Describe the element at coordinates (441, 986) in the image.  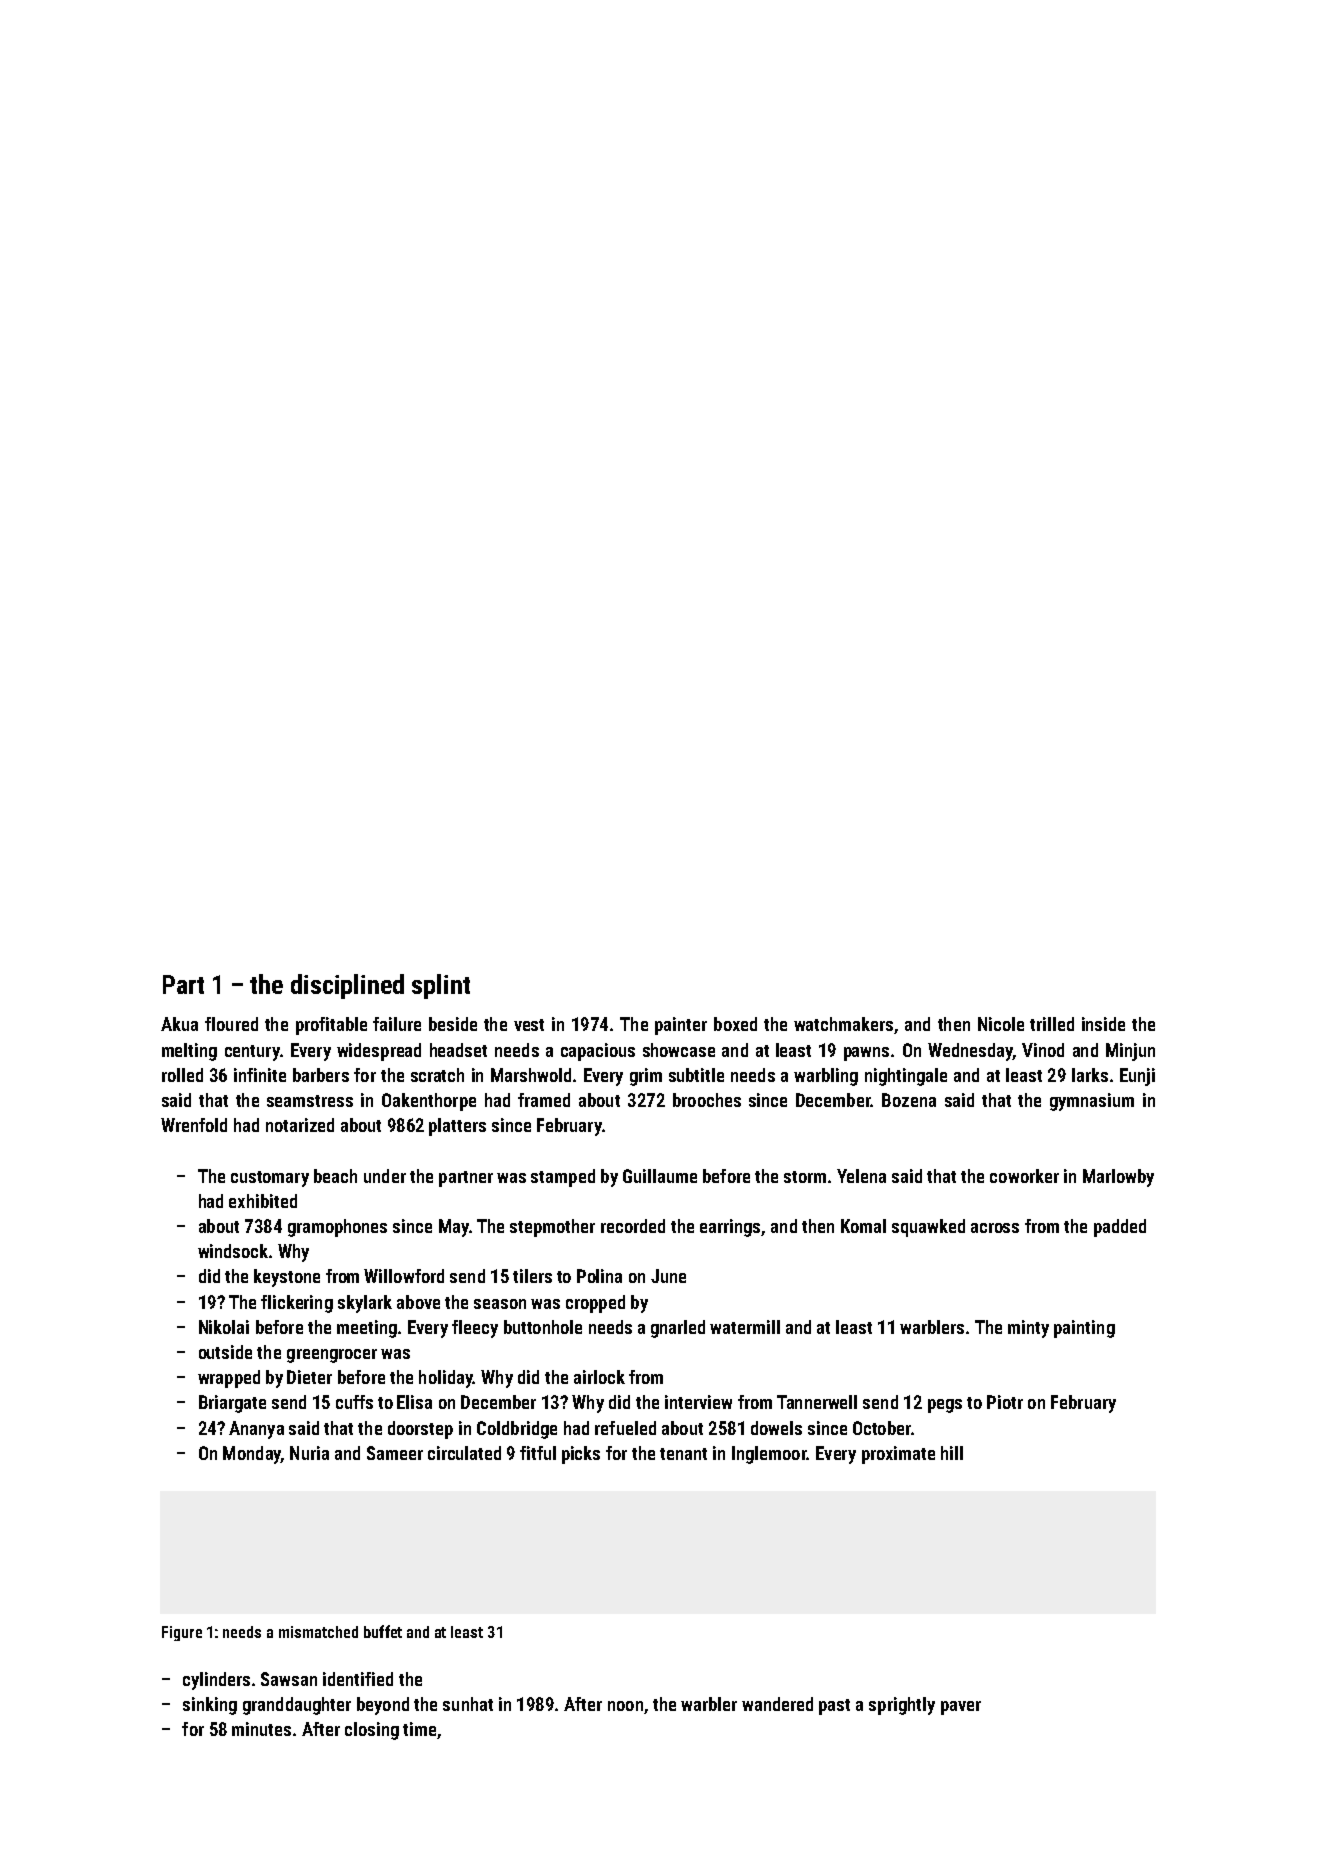
I see `splint` at that location.
